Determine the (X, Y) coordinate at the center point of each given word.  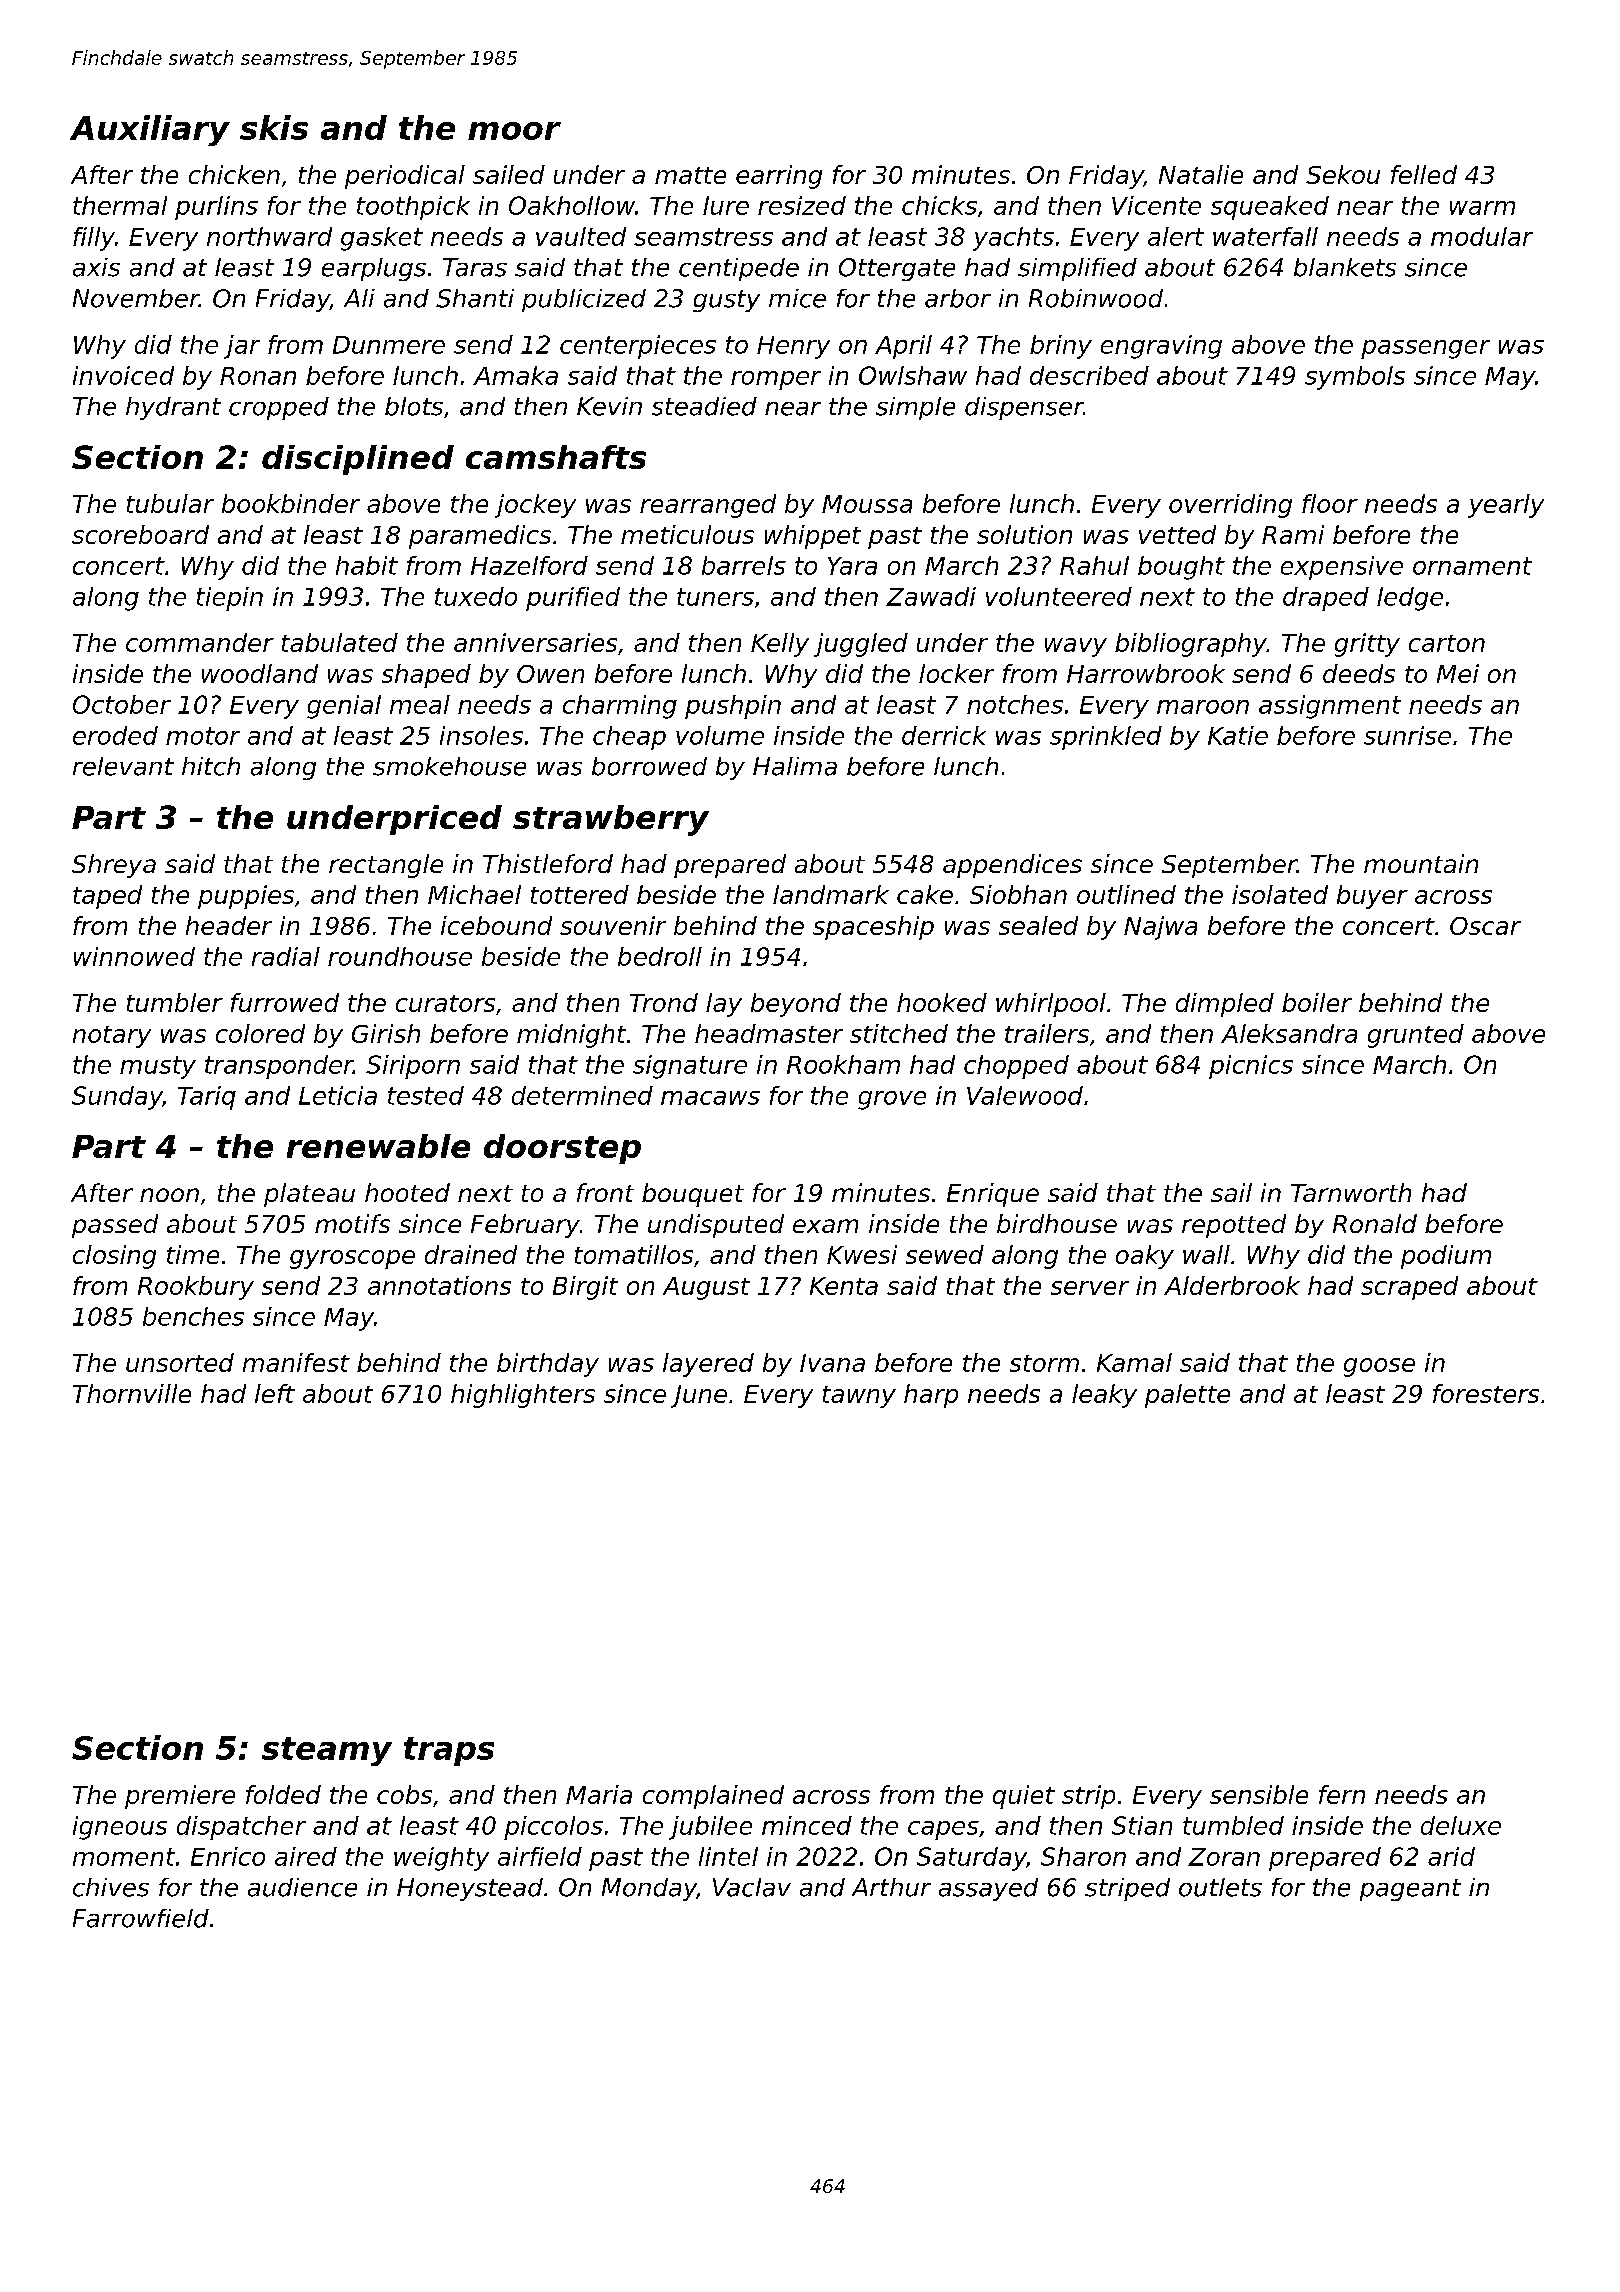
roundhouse (400, 956)
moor (514, 131)
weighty (441, 1859)
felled (1424, 174)
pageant (1410, 1890)
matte (690, 175)
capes (943, 1830)
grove (892, 1100)
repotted (1234, 1226)
